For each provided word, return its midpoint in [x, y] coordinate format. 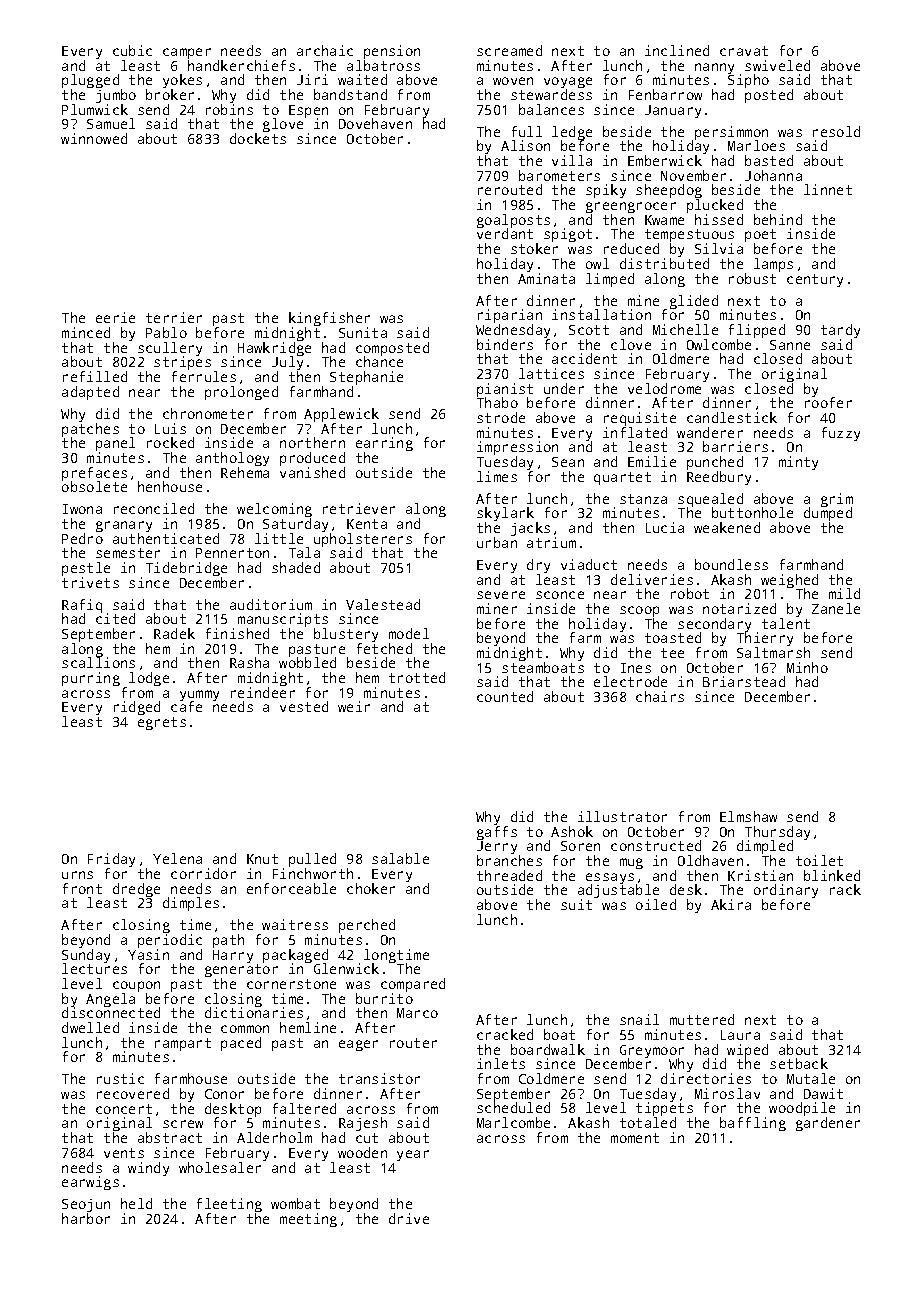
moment [635, 1138]
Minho [807, 667]
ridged [137, 708]
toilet [819, 860]
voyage [568, 83]
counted [505, 696]
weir [354, 706]
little [279, 538]
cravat [744, 51]
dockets [258, 139]
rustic [120, 1078]
